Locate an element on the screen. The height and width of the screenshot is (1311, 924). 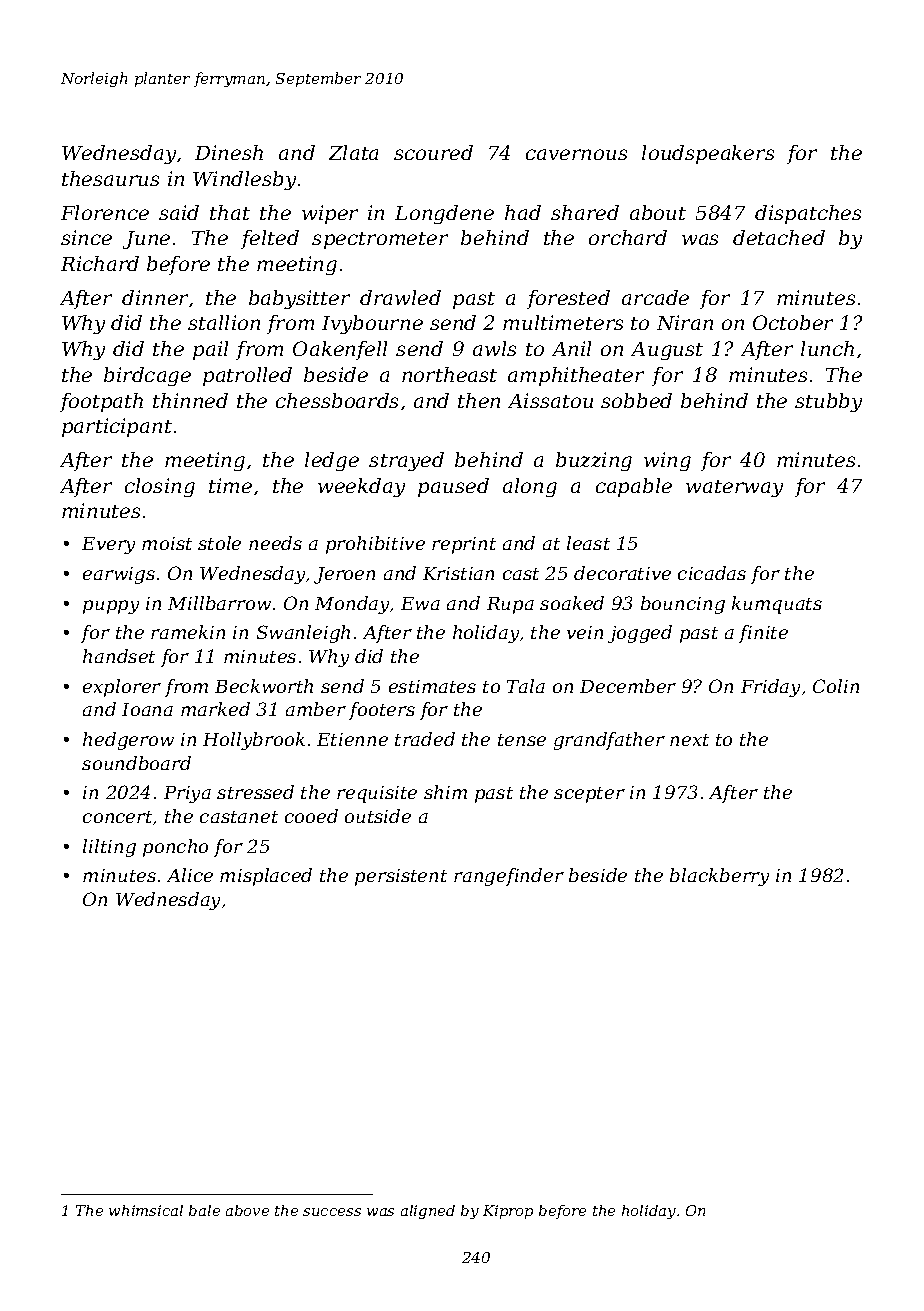
concert is located at coordinates (117, 817).
